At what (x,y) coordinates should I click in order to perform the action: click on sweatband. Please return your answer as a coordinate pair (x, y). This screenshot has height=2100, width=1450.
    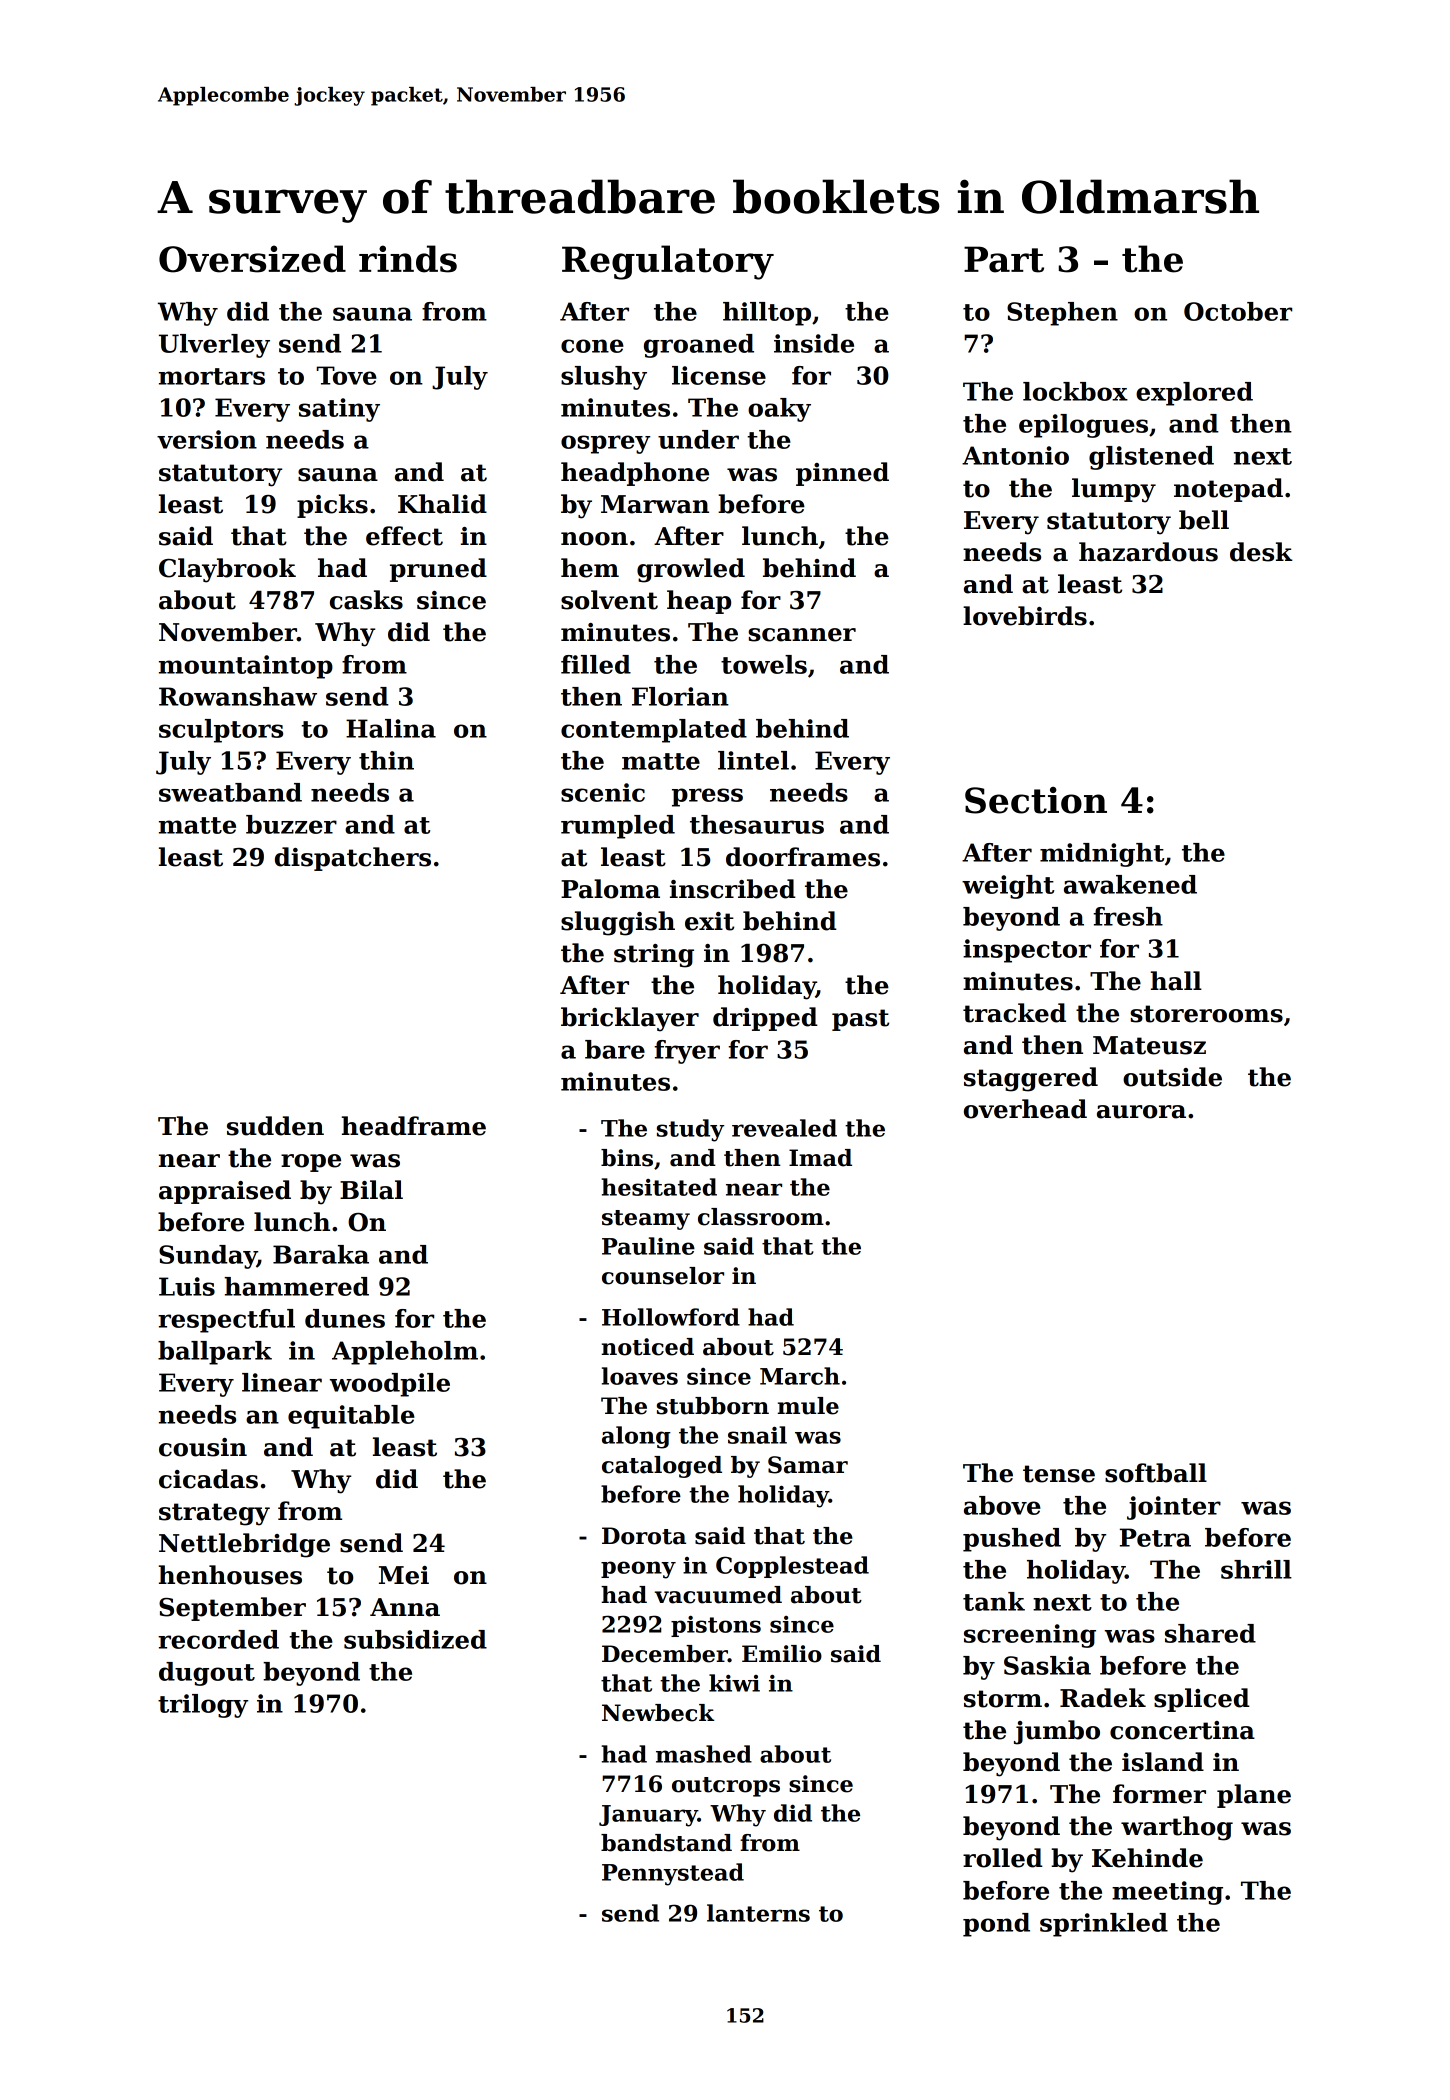
    Looking at the image, I should click on (230, 792).
